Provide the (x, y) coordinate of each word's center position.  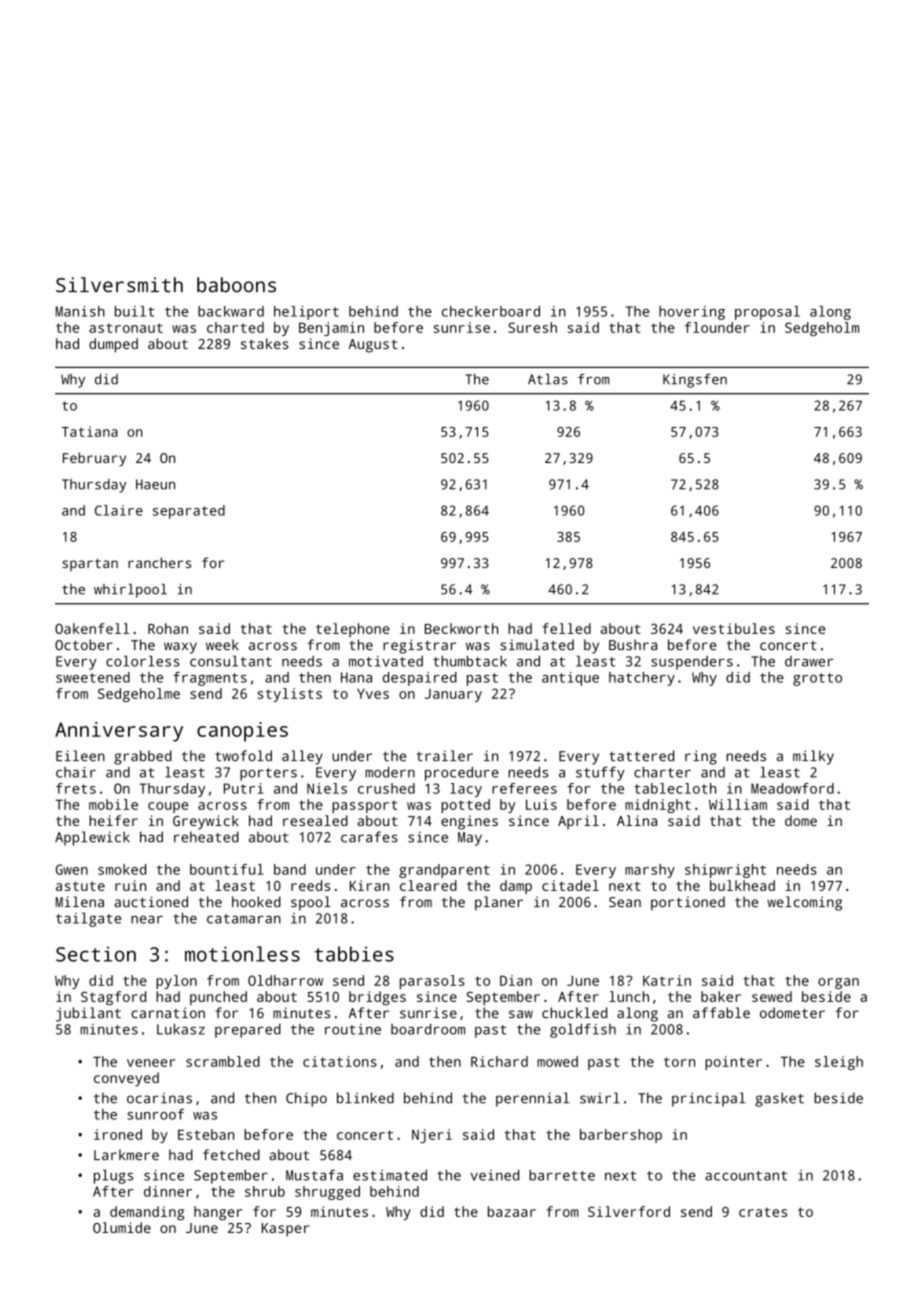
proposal (767, 313)
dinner (168, 1191)
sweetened (93, 677)
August (373, 346)
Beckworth (461, 628)
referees (524, 788)
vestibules (734, 628)
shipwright (725, 871)
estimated (390, 1175)
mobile (113, 804)
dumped (113, 345)
